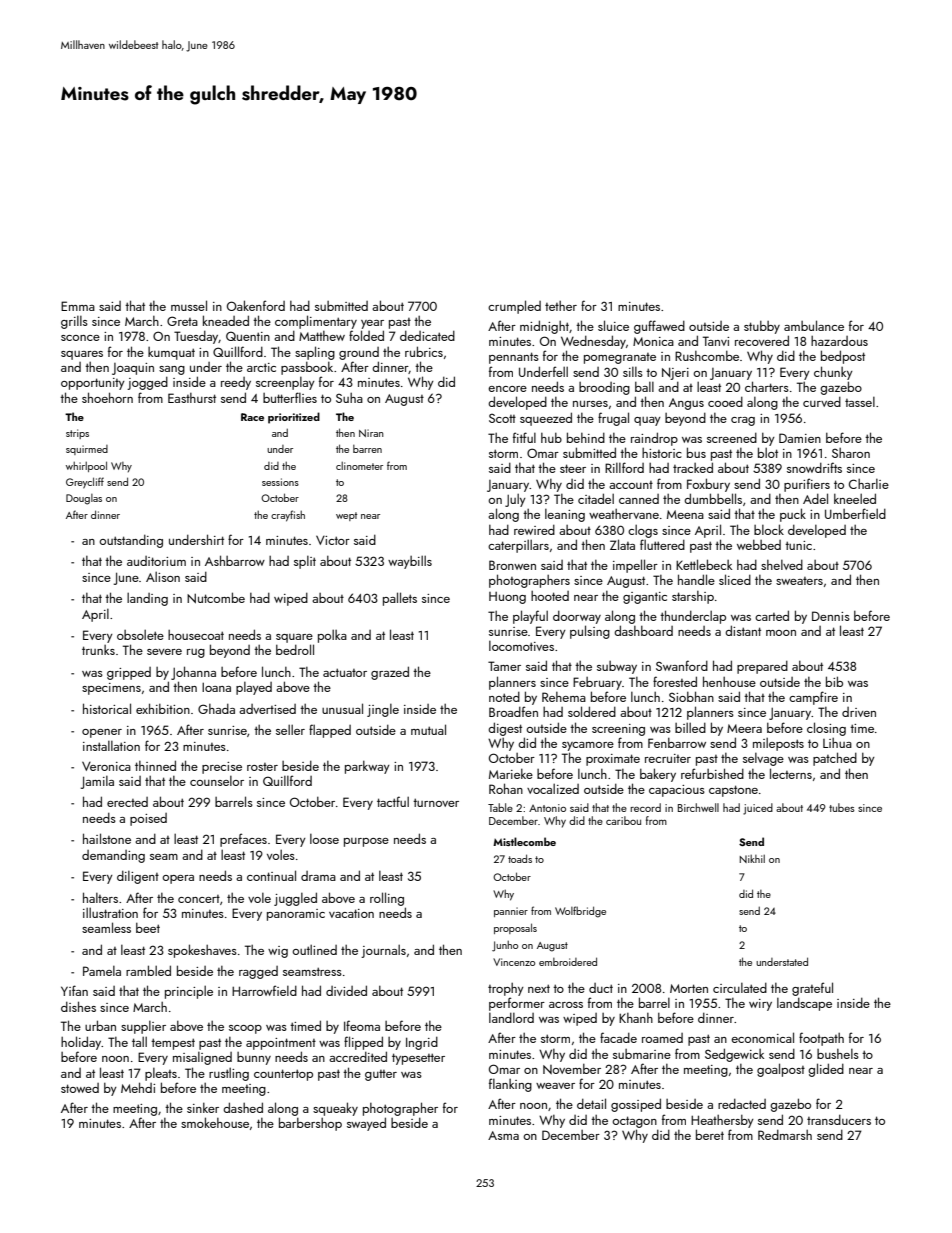  Describe the element at coordinates (855, 513) in the screenshot. I see `Umberfield` at that location.
